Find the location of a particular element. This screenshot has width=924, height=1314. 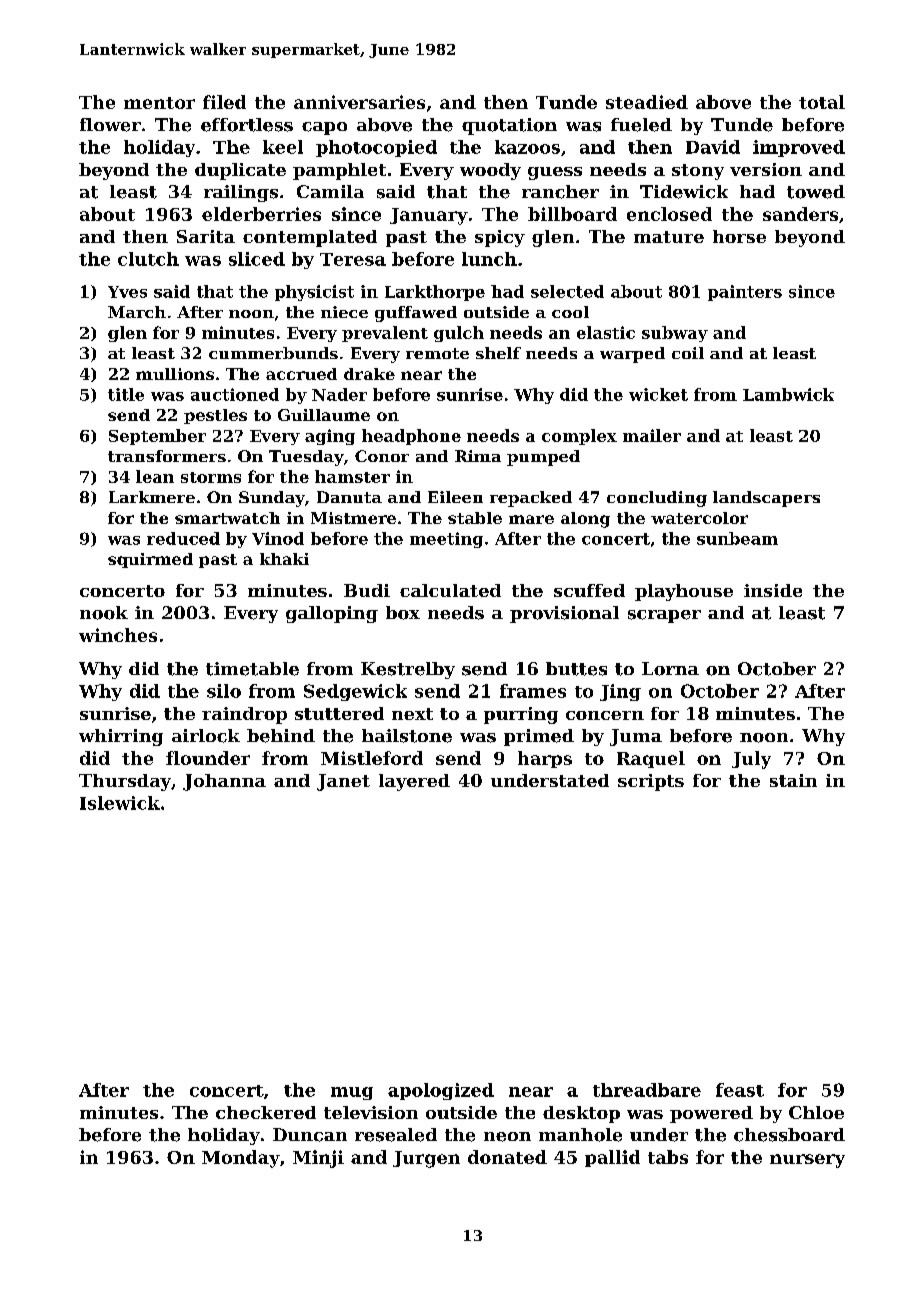

apologized is located at coordinates (441, 1091).
